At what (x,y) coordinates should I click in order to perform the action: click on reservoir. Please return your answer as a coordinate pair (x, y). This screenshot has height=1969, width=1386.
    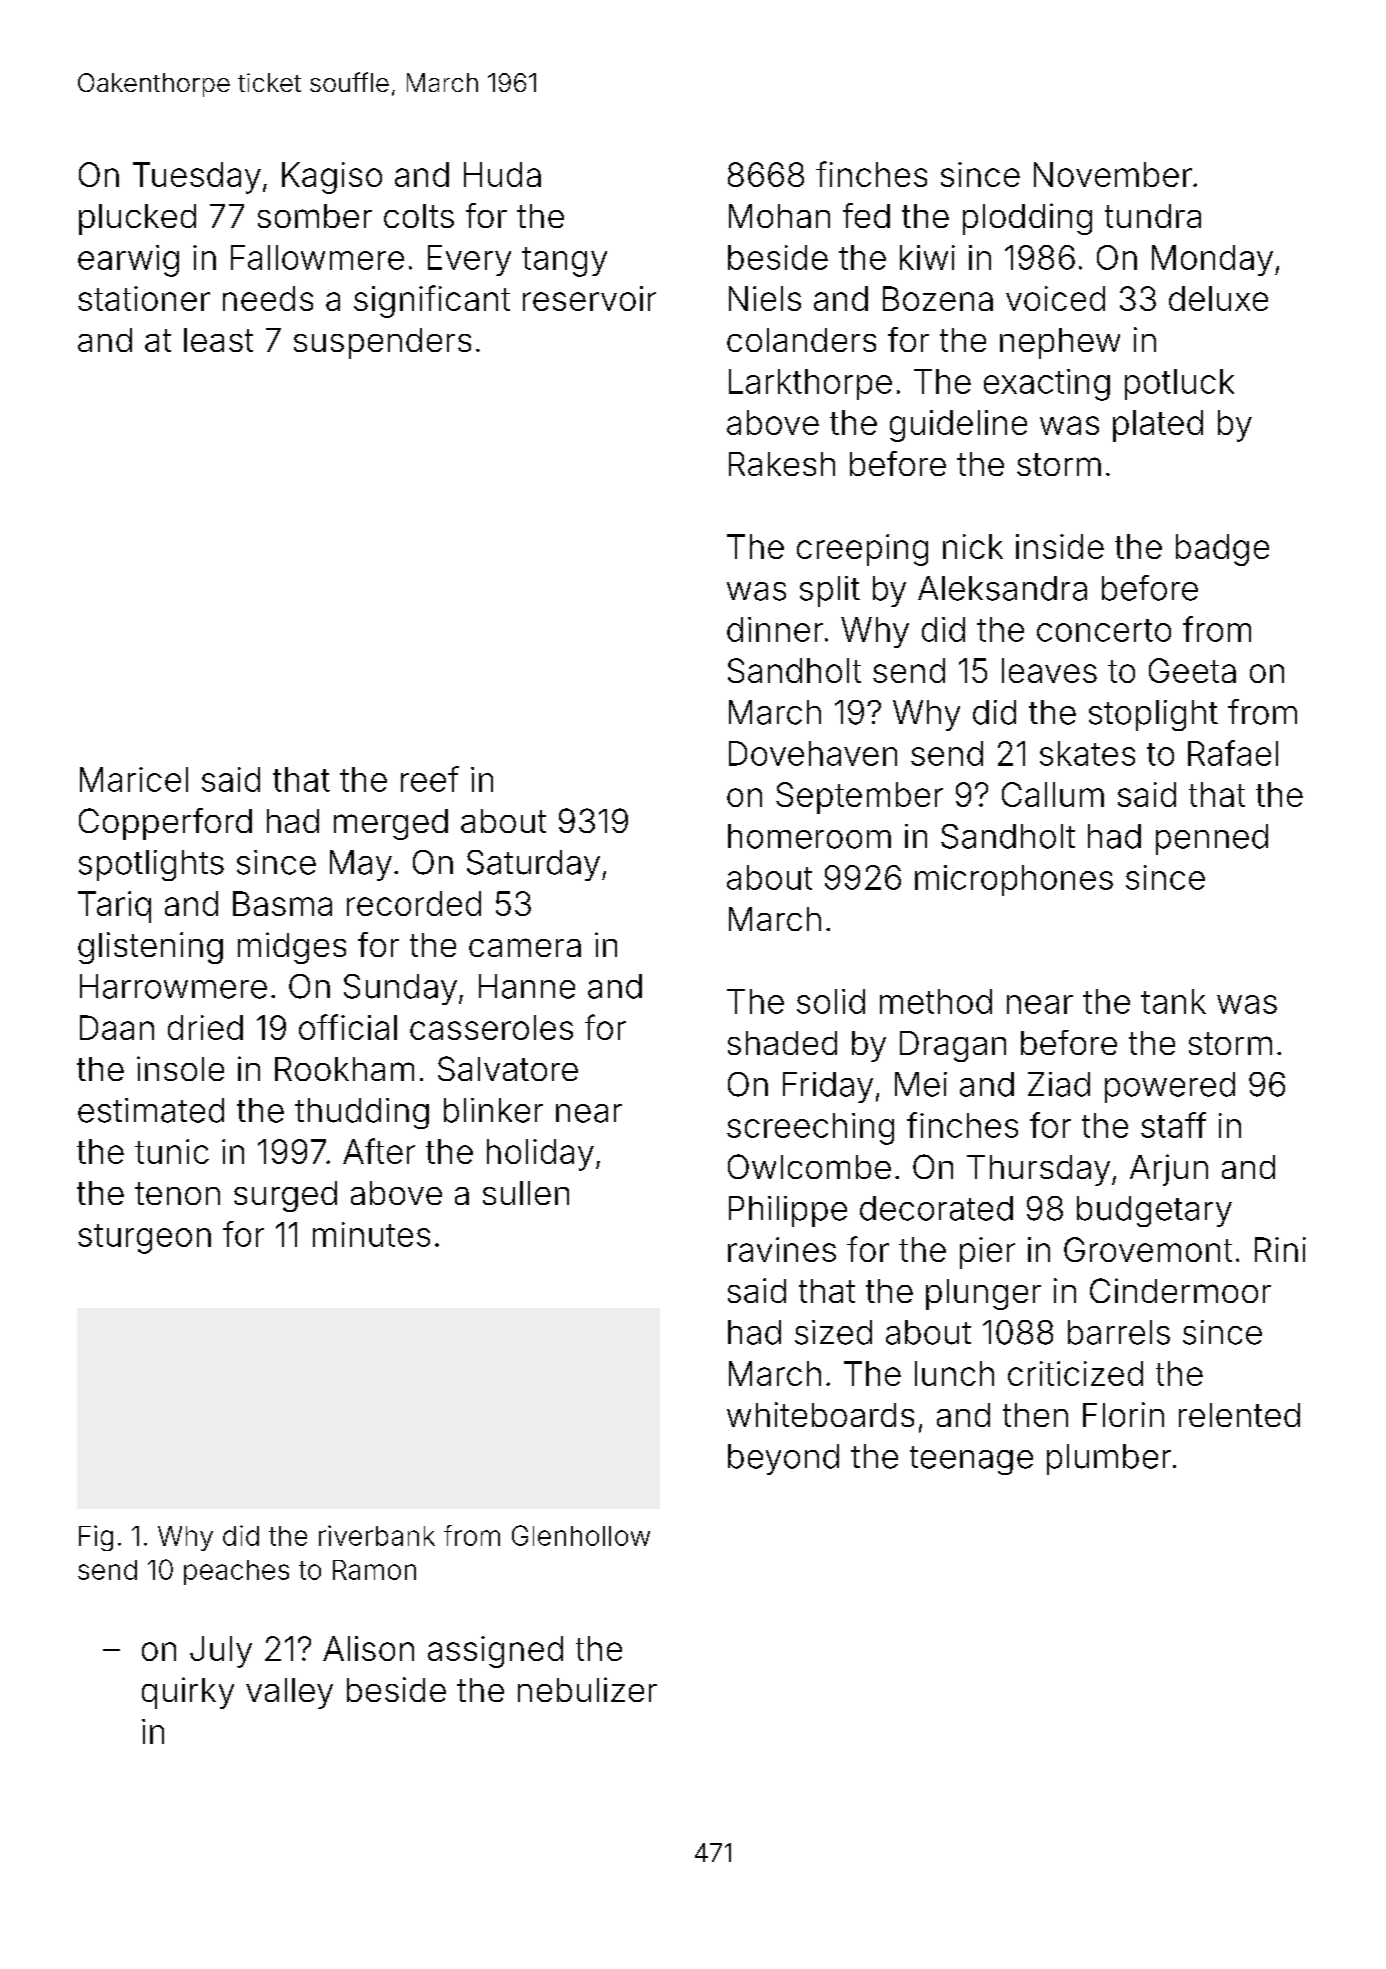
    Looking at the image, I should click on (589, 298).
